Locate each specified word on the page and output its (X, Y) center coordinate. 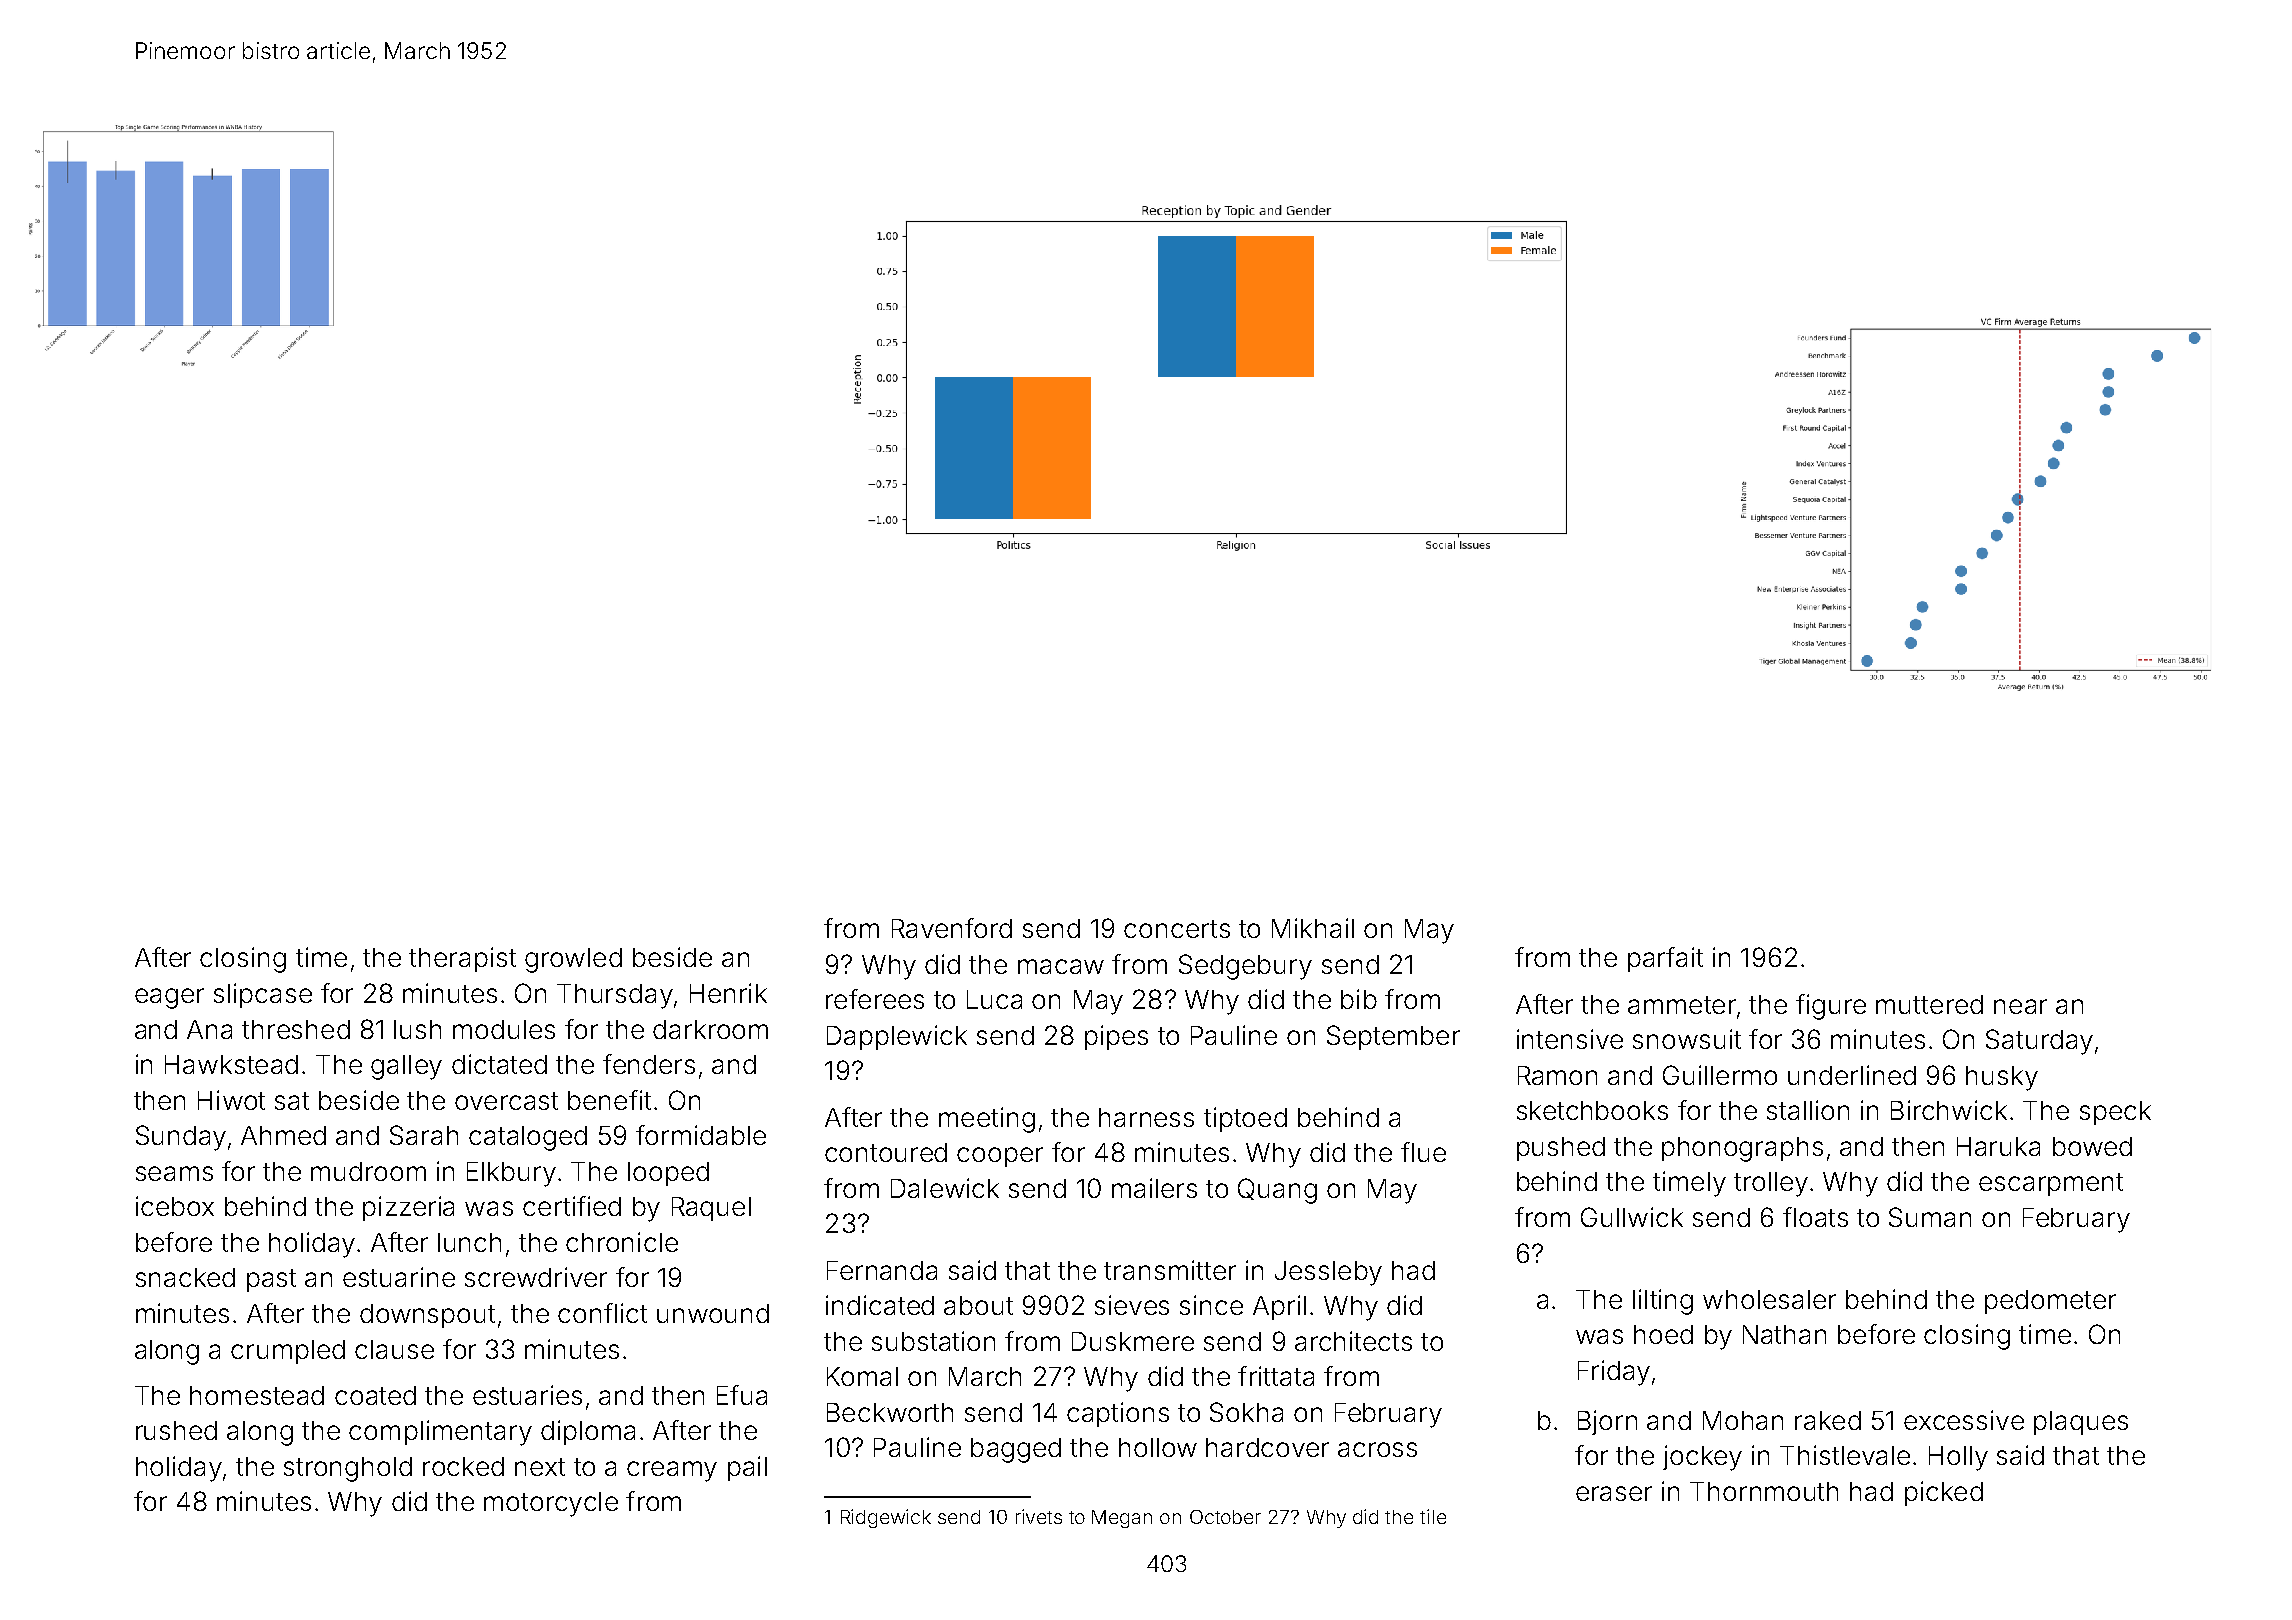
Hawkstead (231, 1064)
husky (2002, 1078)
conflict (602, 1313)
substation (933, 1341)
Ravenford (952, 928)
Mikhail (1313, 928)
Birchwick (1949, 1110)
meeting (987, 1120)
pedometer (2050, 1302)
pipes (1116, 1037)
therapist (462, 959)
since (1211, 1305)
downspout (427, 1316)
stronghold (348, 1469)
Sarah (424, 1135)
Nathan (1784, 1334)
